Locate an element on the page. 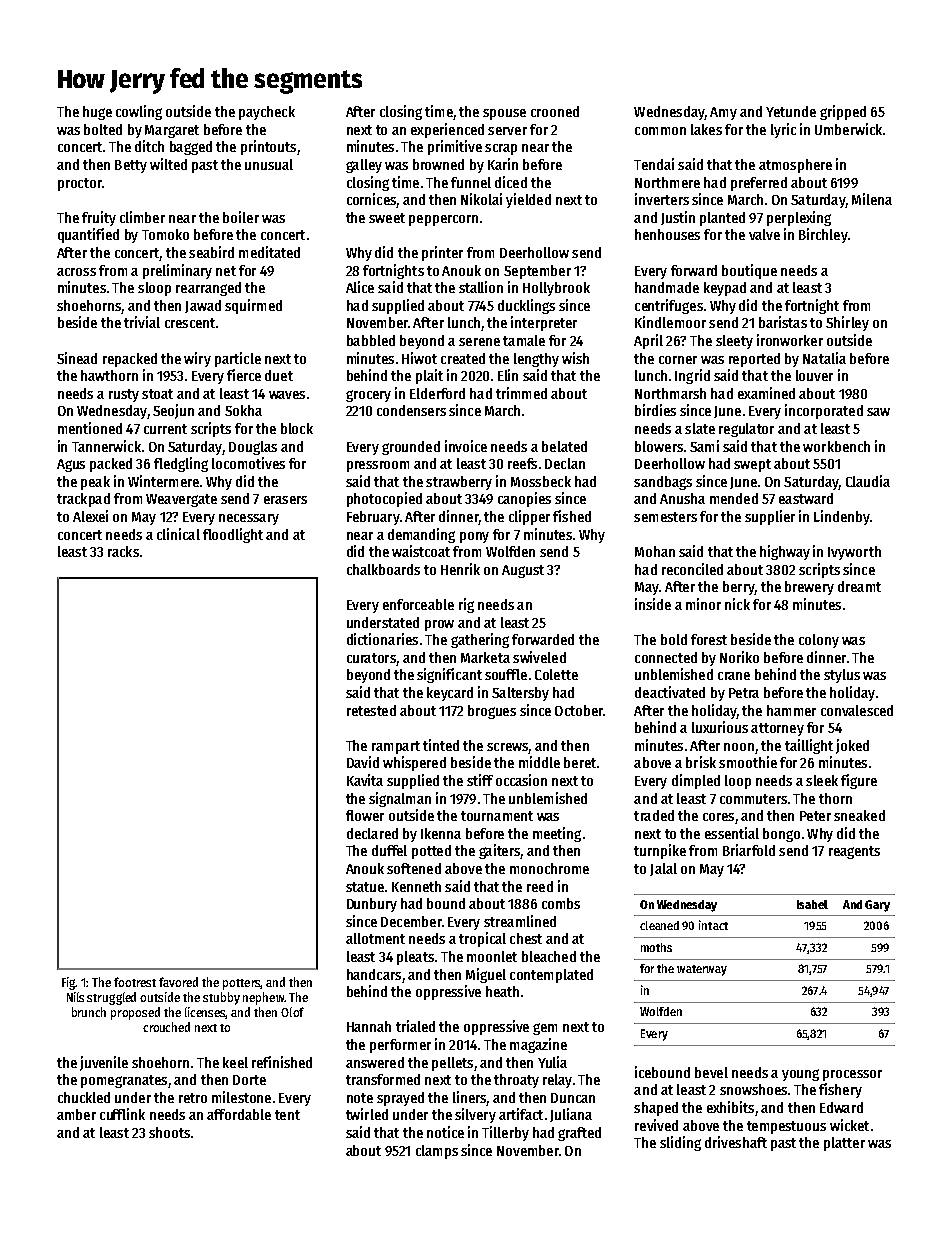 This document has width=952, height=1233. Claudia is located at coordinates (868, 481).
